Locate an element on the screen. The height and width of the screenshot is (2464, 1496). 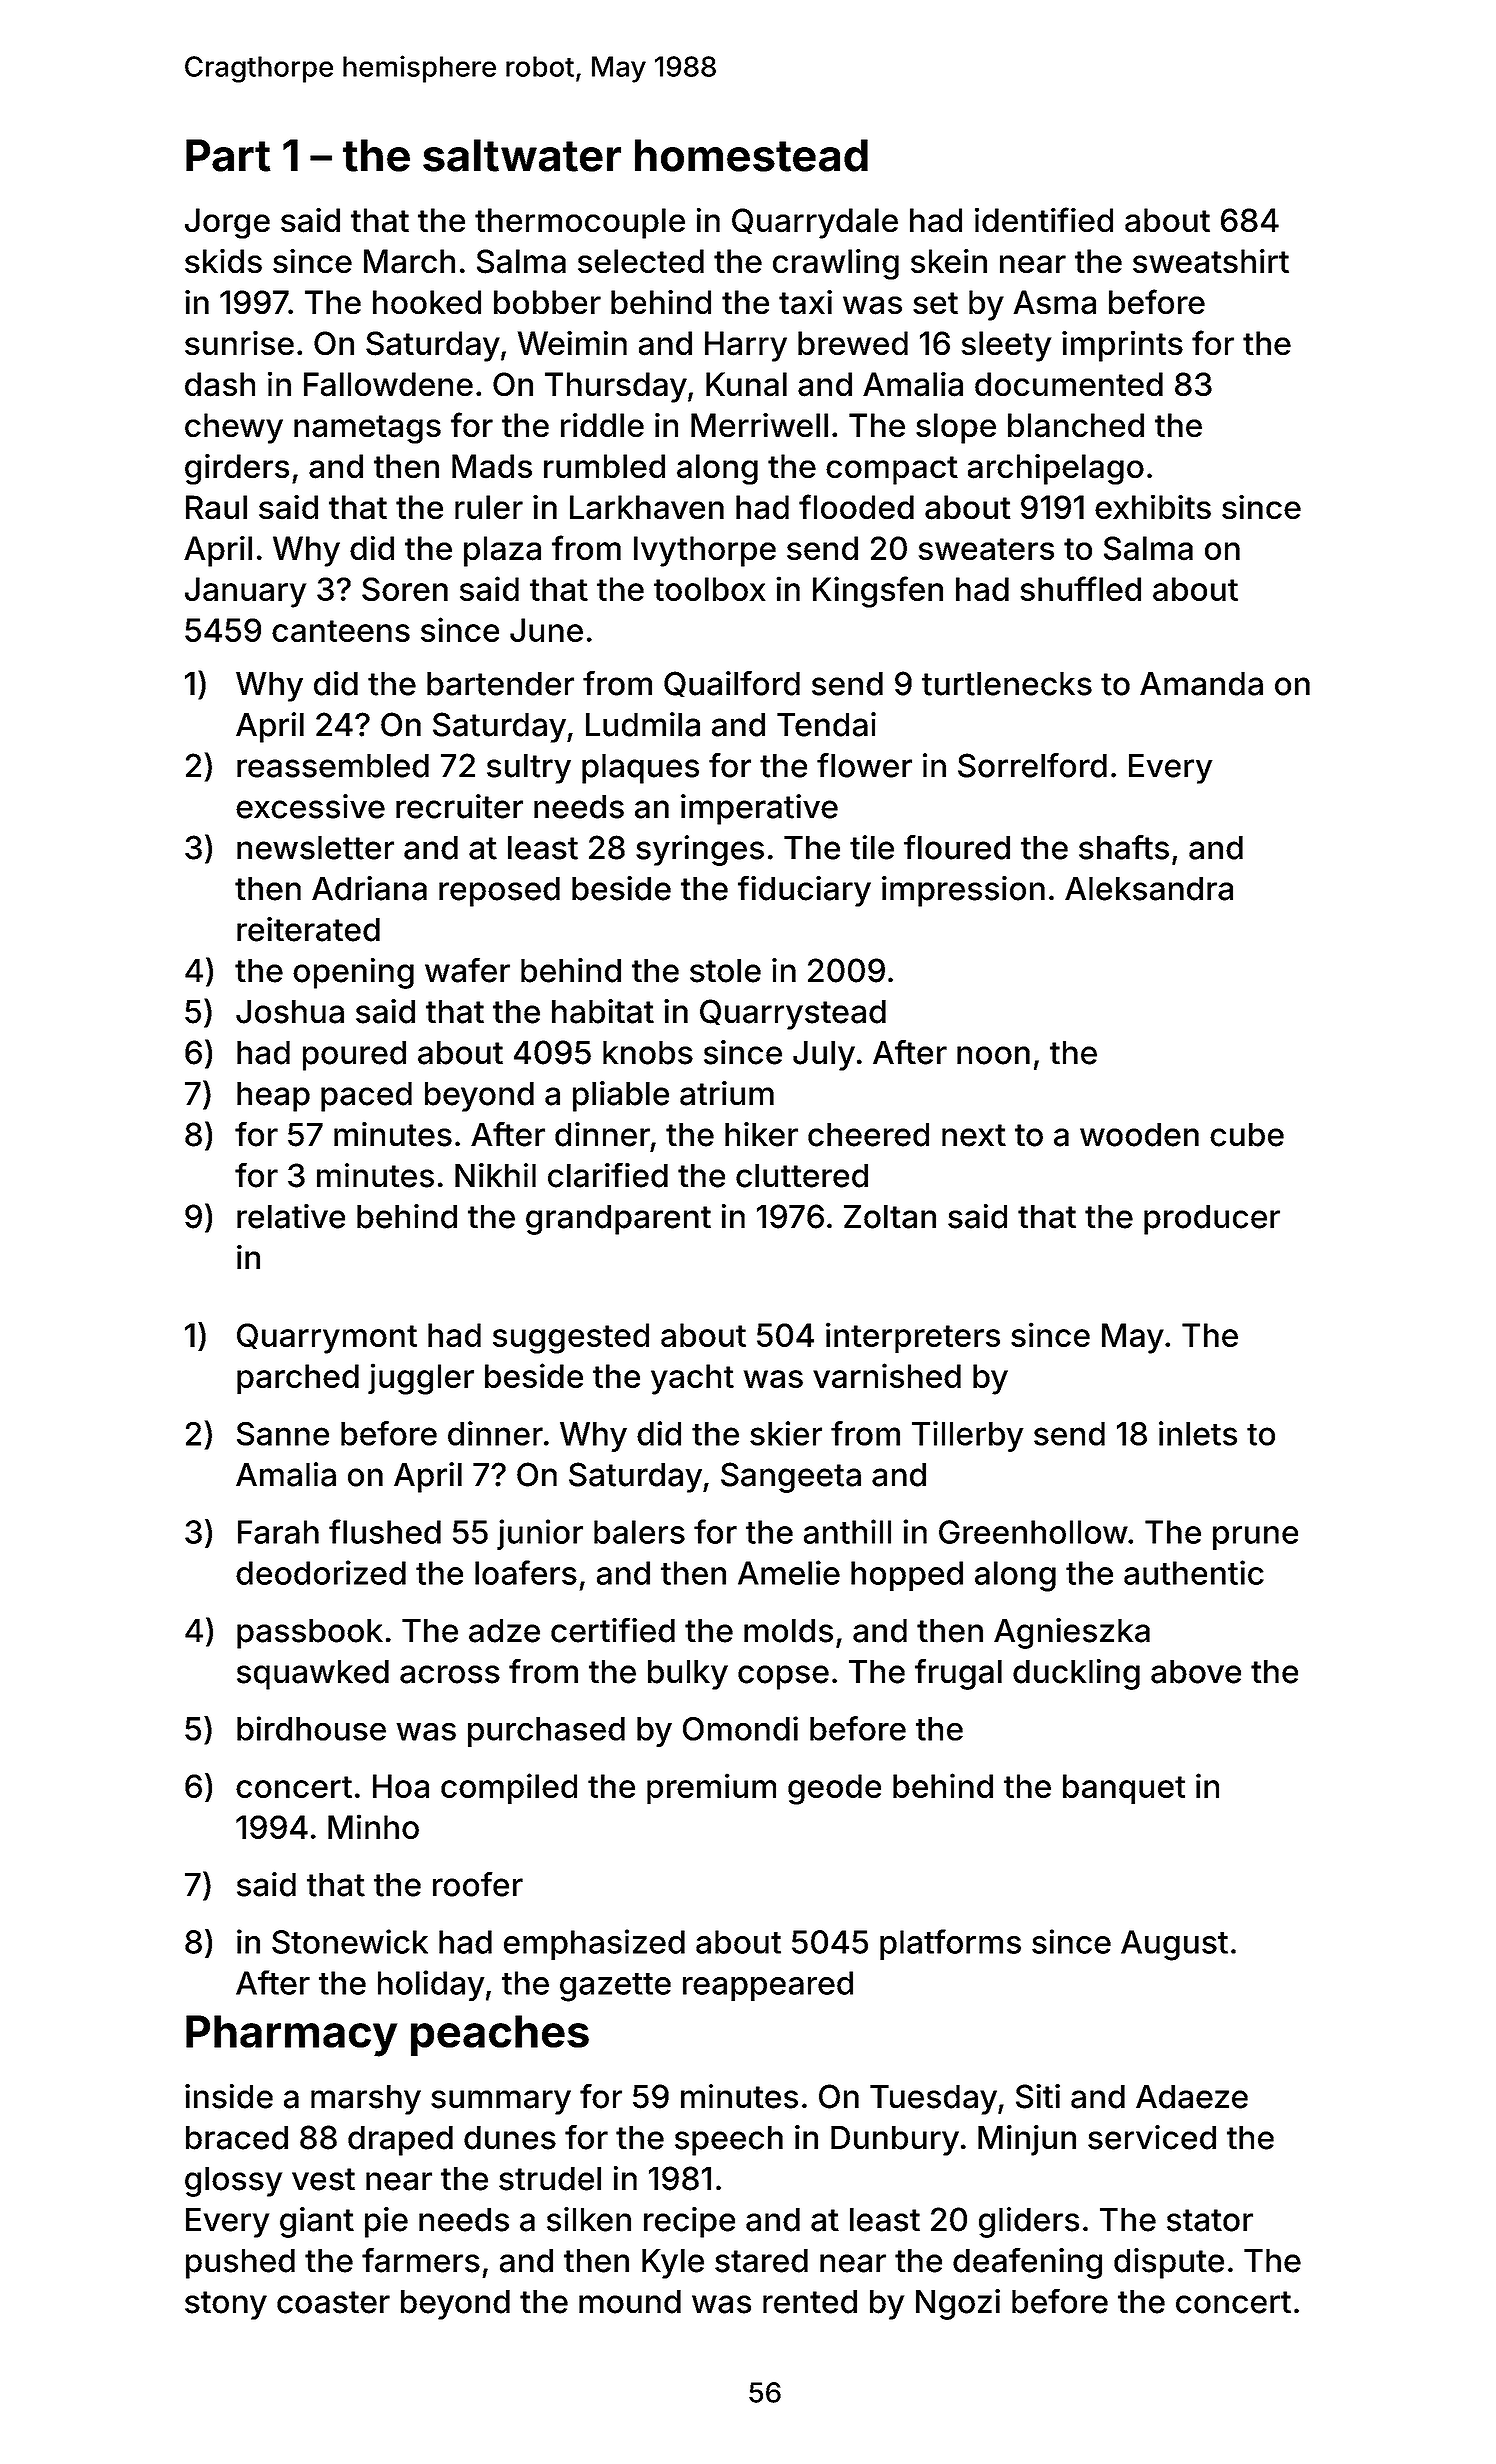
farmers is located at coordinates (421, 2260).
